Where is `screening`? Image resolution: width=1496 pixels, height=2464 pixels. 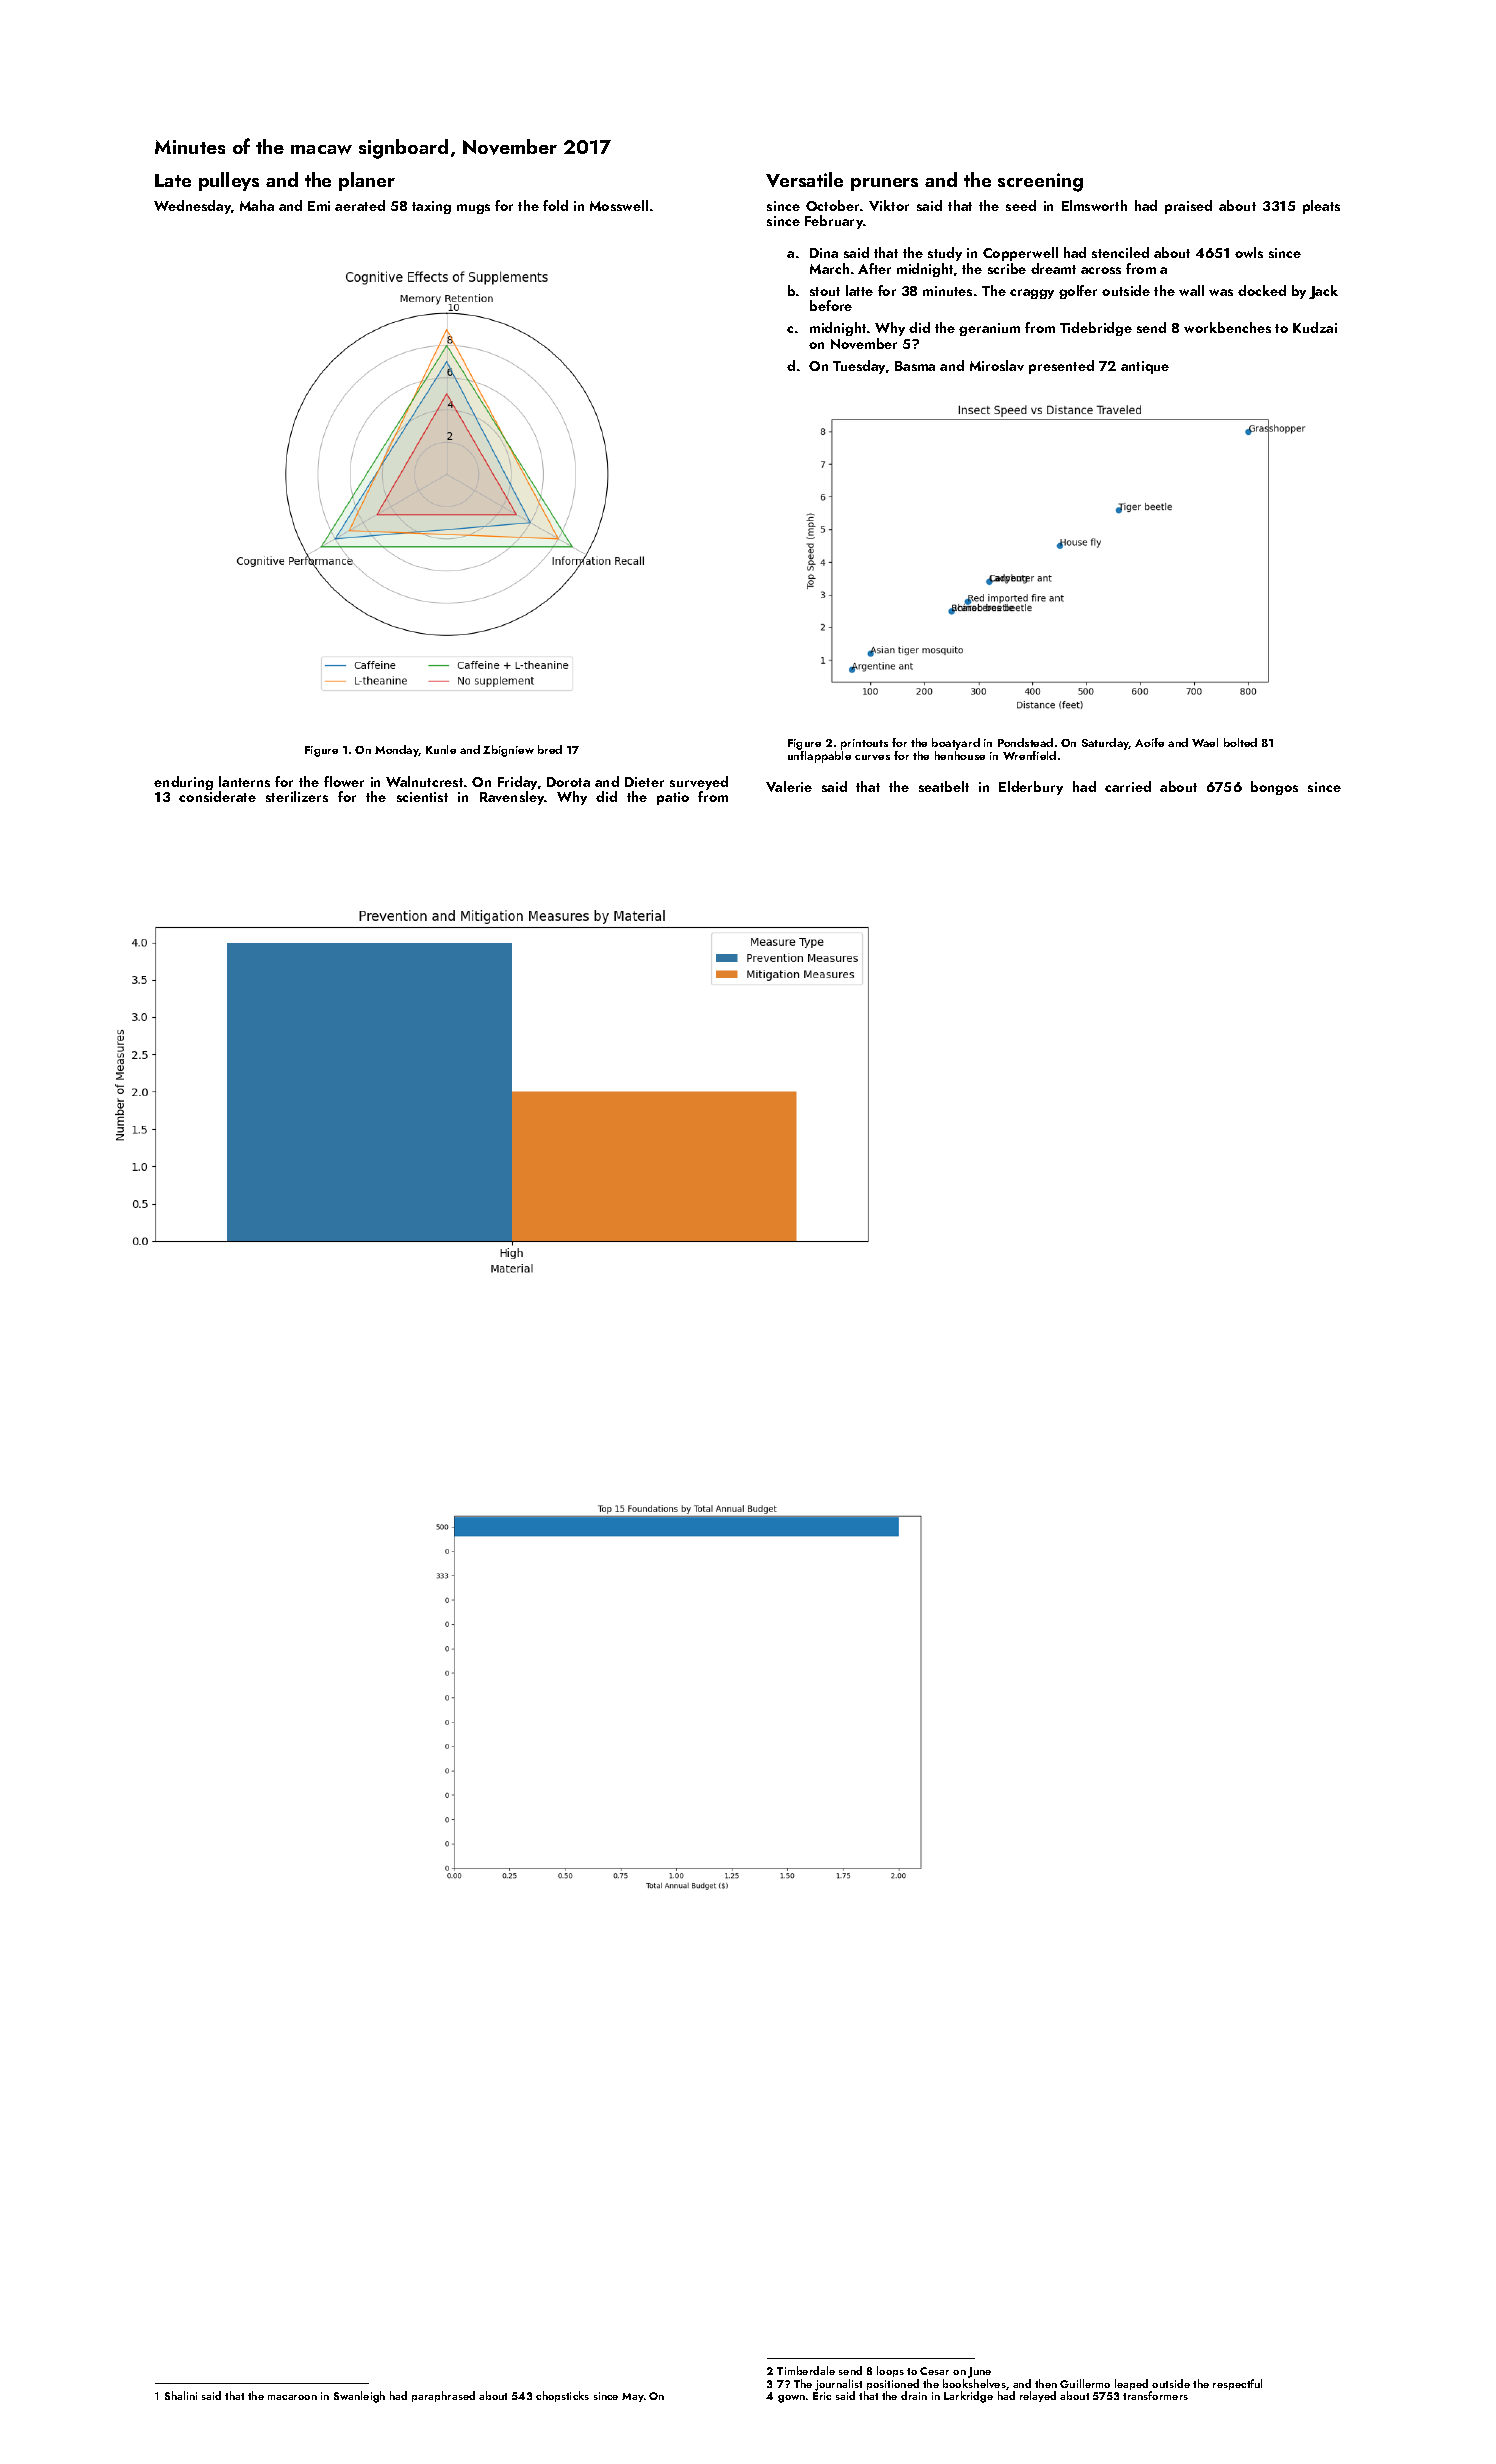
screening is located at coordinates (1040, 182).
